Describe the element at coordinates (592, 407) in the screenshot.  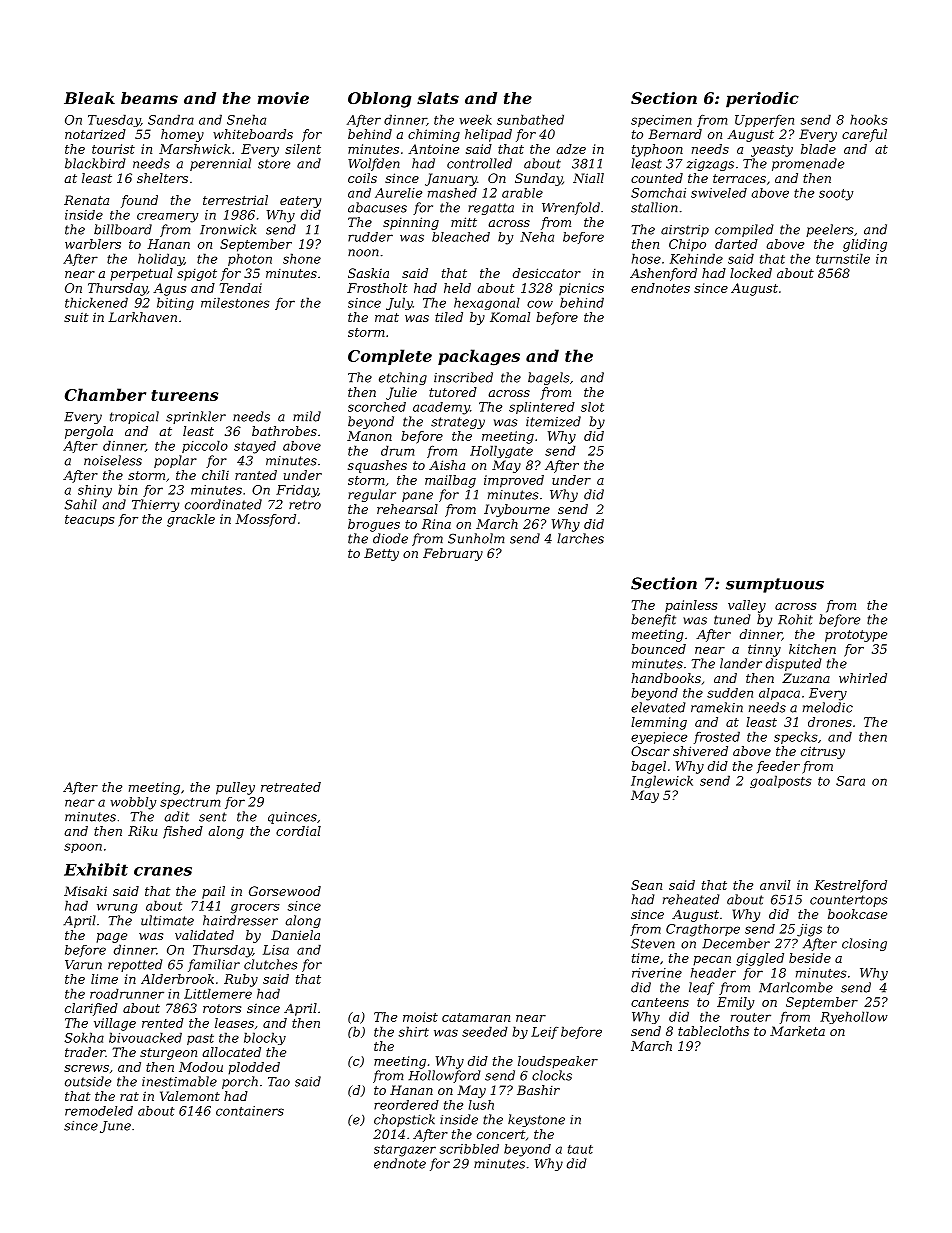
I see `slot` at that location.
